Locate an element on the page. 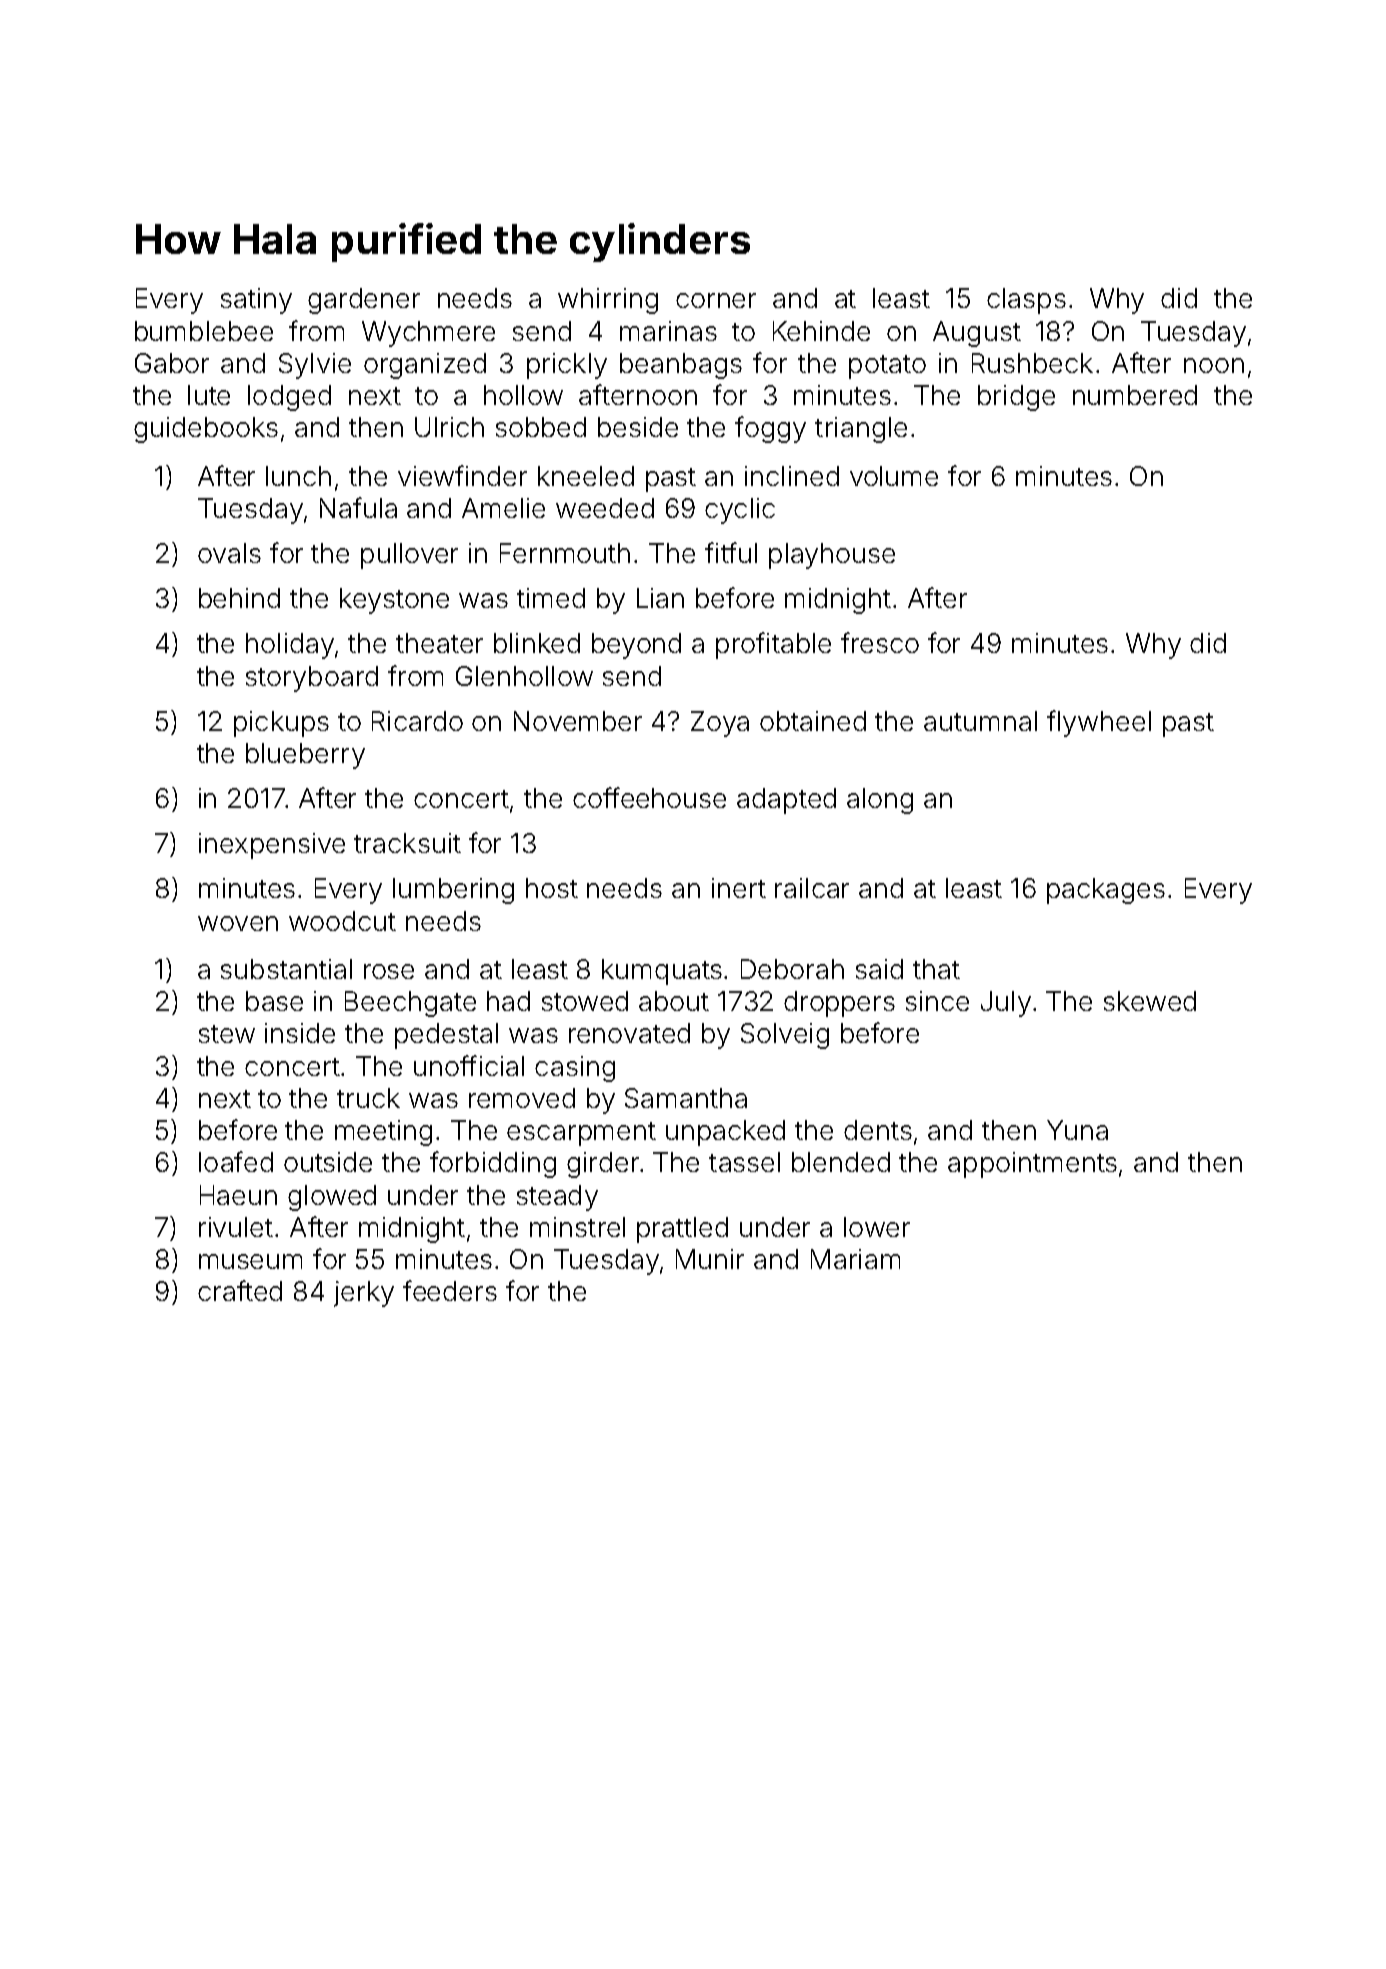  prickly is located at coordinates (567, 366).
